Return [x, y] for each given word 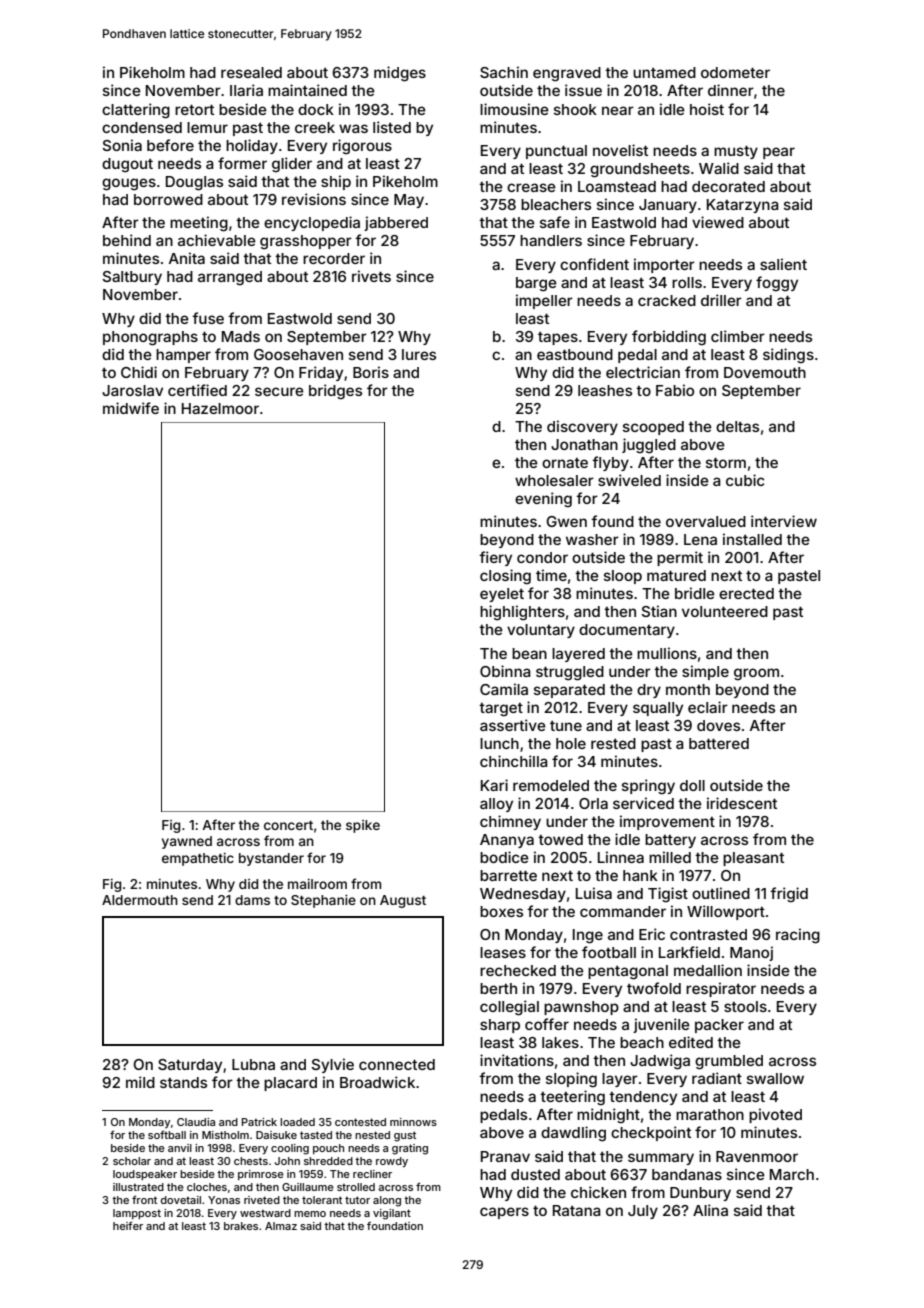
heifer [128, 1225]
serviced [643, 803]
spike [363, 826]
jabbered [396, 223]
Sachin [504, 72]
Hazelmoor [220, 408]
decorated [728, 186]
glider [292, 165]
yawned [187, 842]
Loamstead [617, 186]
